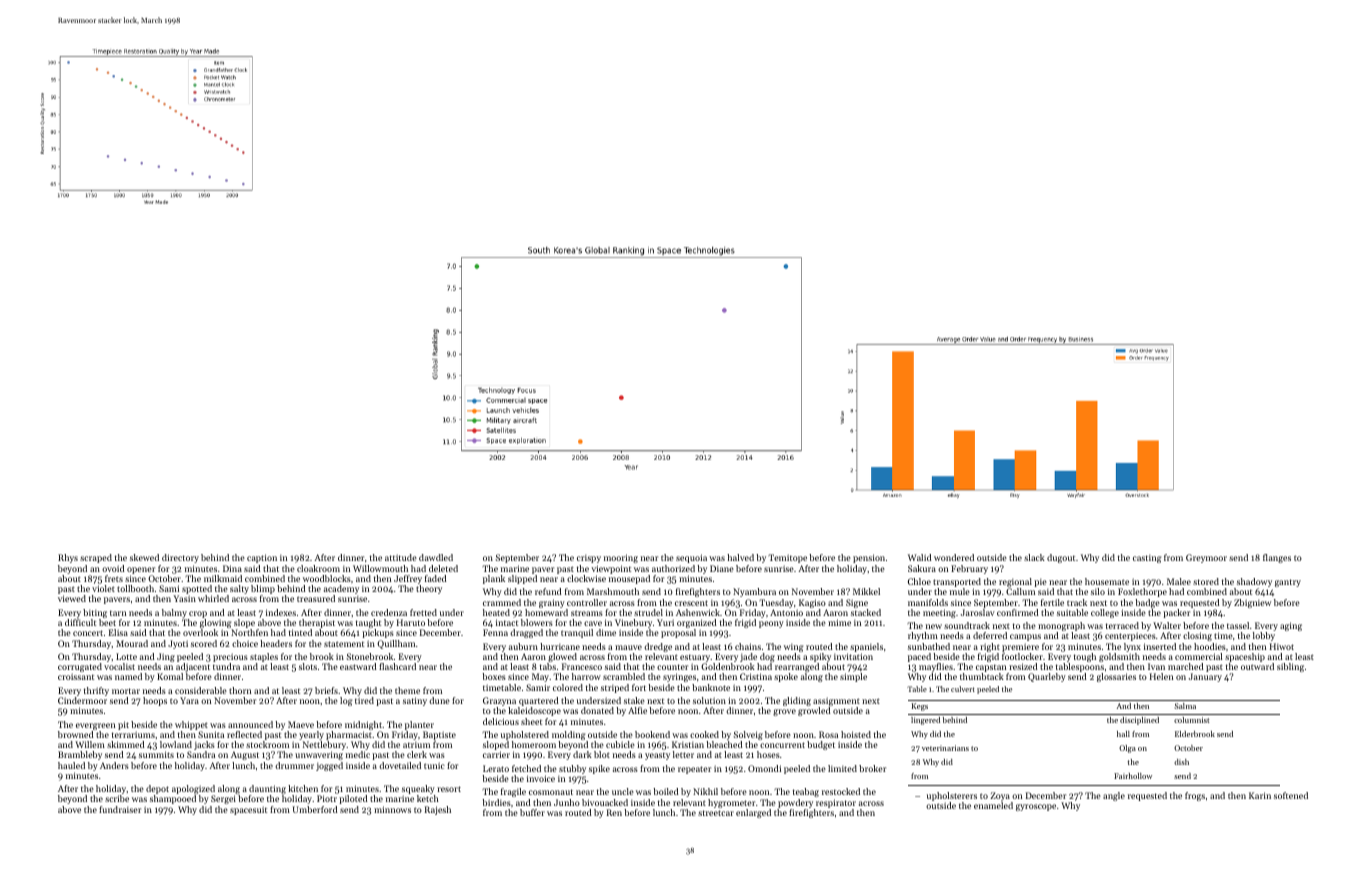  Describe the element at coordinates (620, 744) in the document. I see `cubicle` at that location.
